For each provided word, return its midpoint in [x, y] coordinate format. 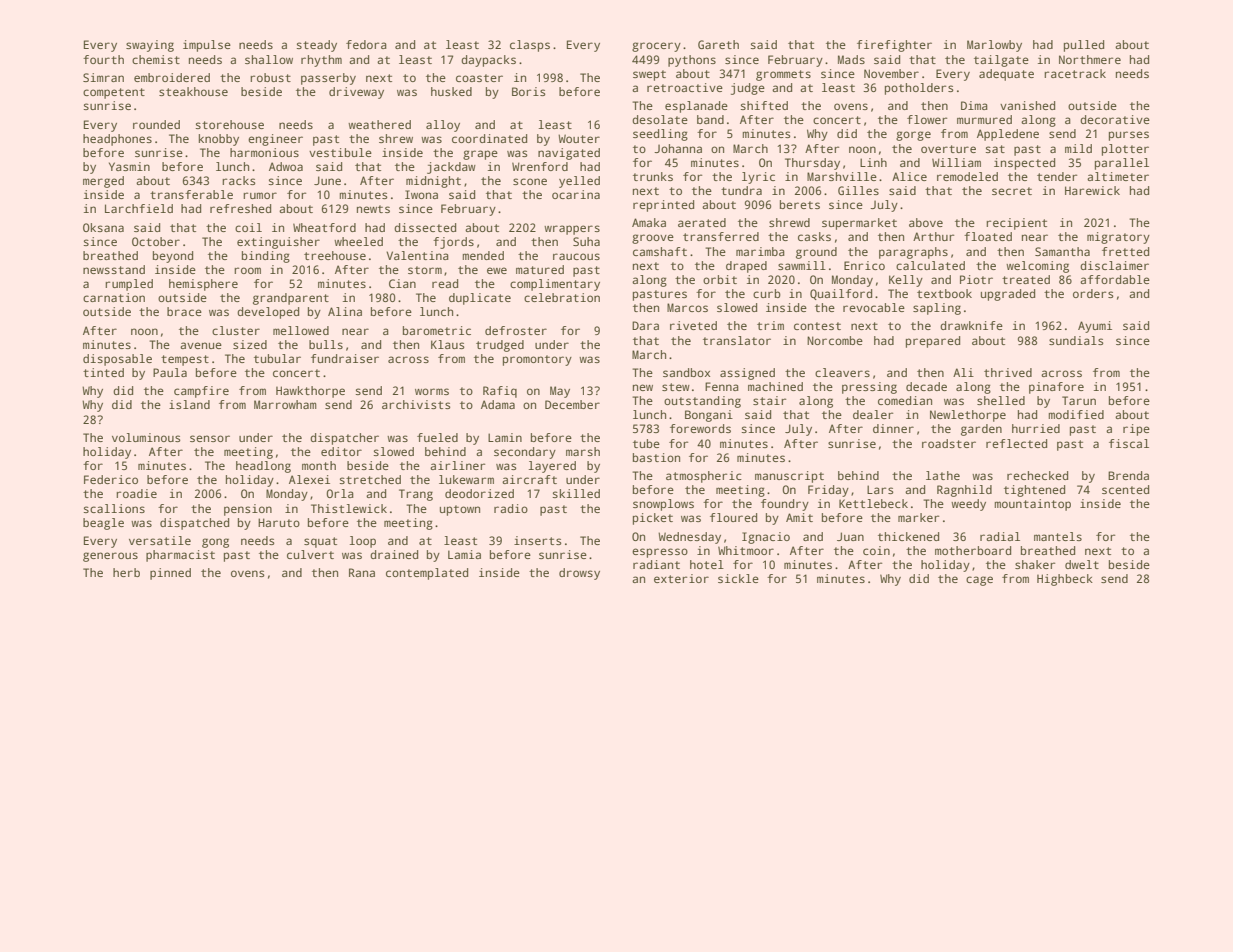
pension [248, 510]
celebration [562, 297]
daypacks [488, 61]
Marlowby [994, 46]
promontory [537, 360]
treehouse [335, 255]
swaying [150, 46]
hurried [1036, 428]
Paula [170, 372]
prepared [933, 342]
